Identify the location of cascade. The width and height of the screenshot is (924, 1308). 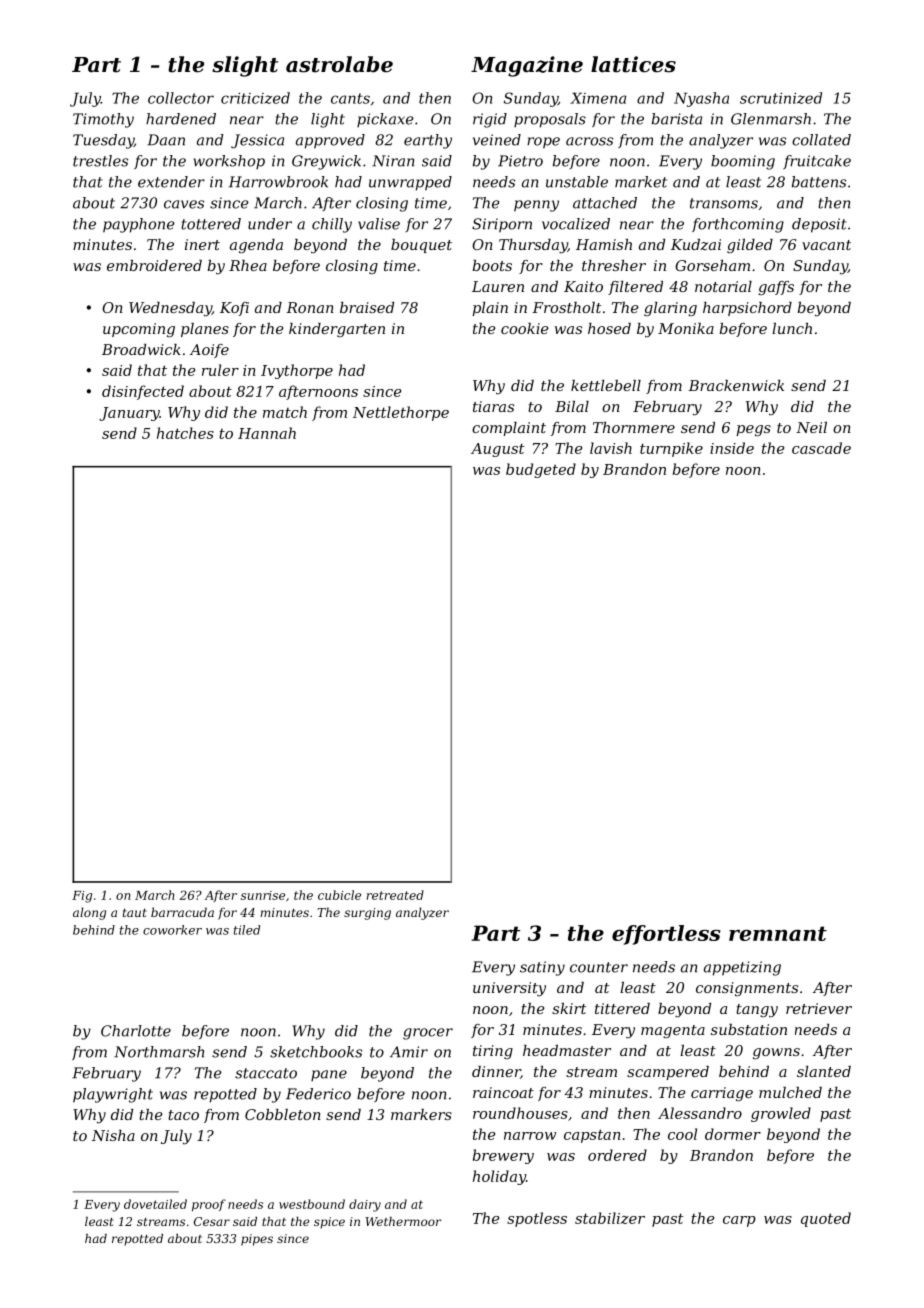
(821, 448).
